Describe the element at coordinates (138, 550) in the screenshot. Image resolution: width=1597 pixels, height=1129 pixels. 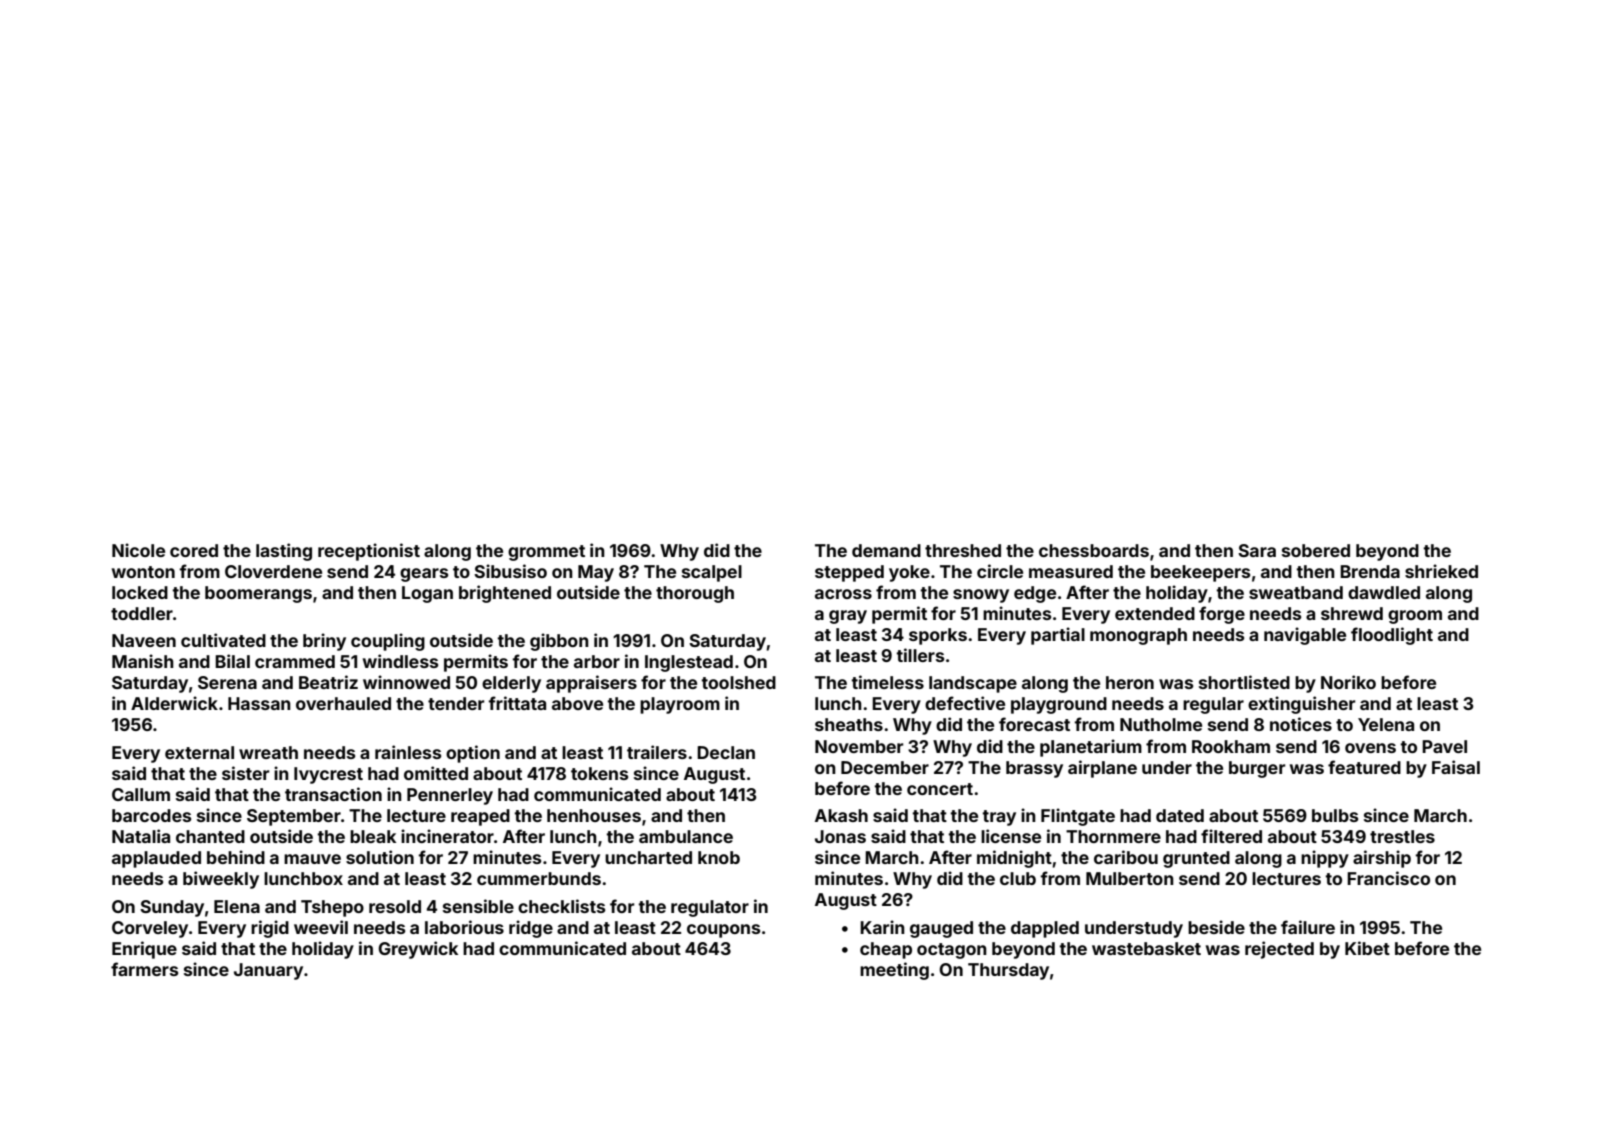
I see `Nicole` at that location.
